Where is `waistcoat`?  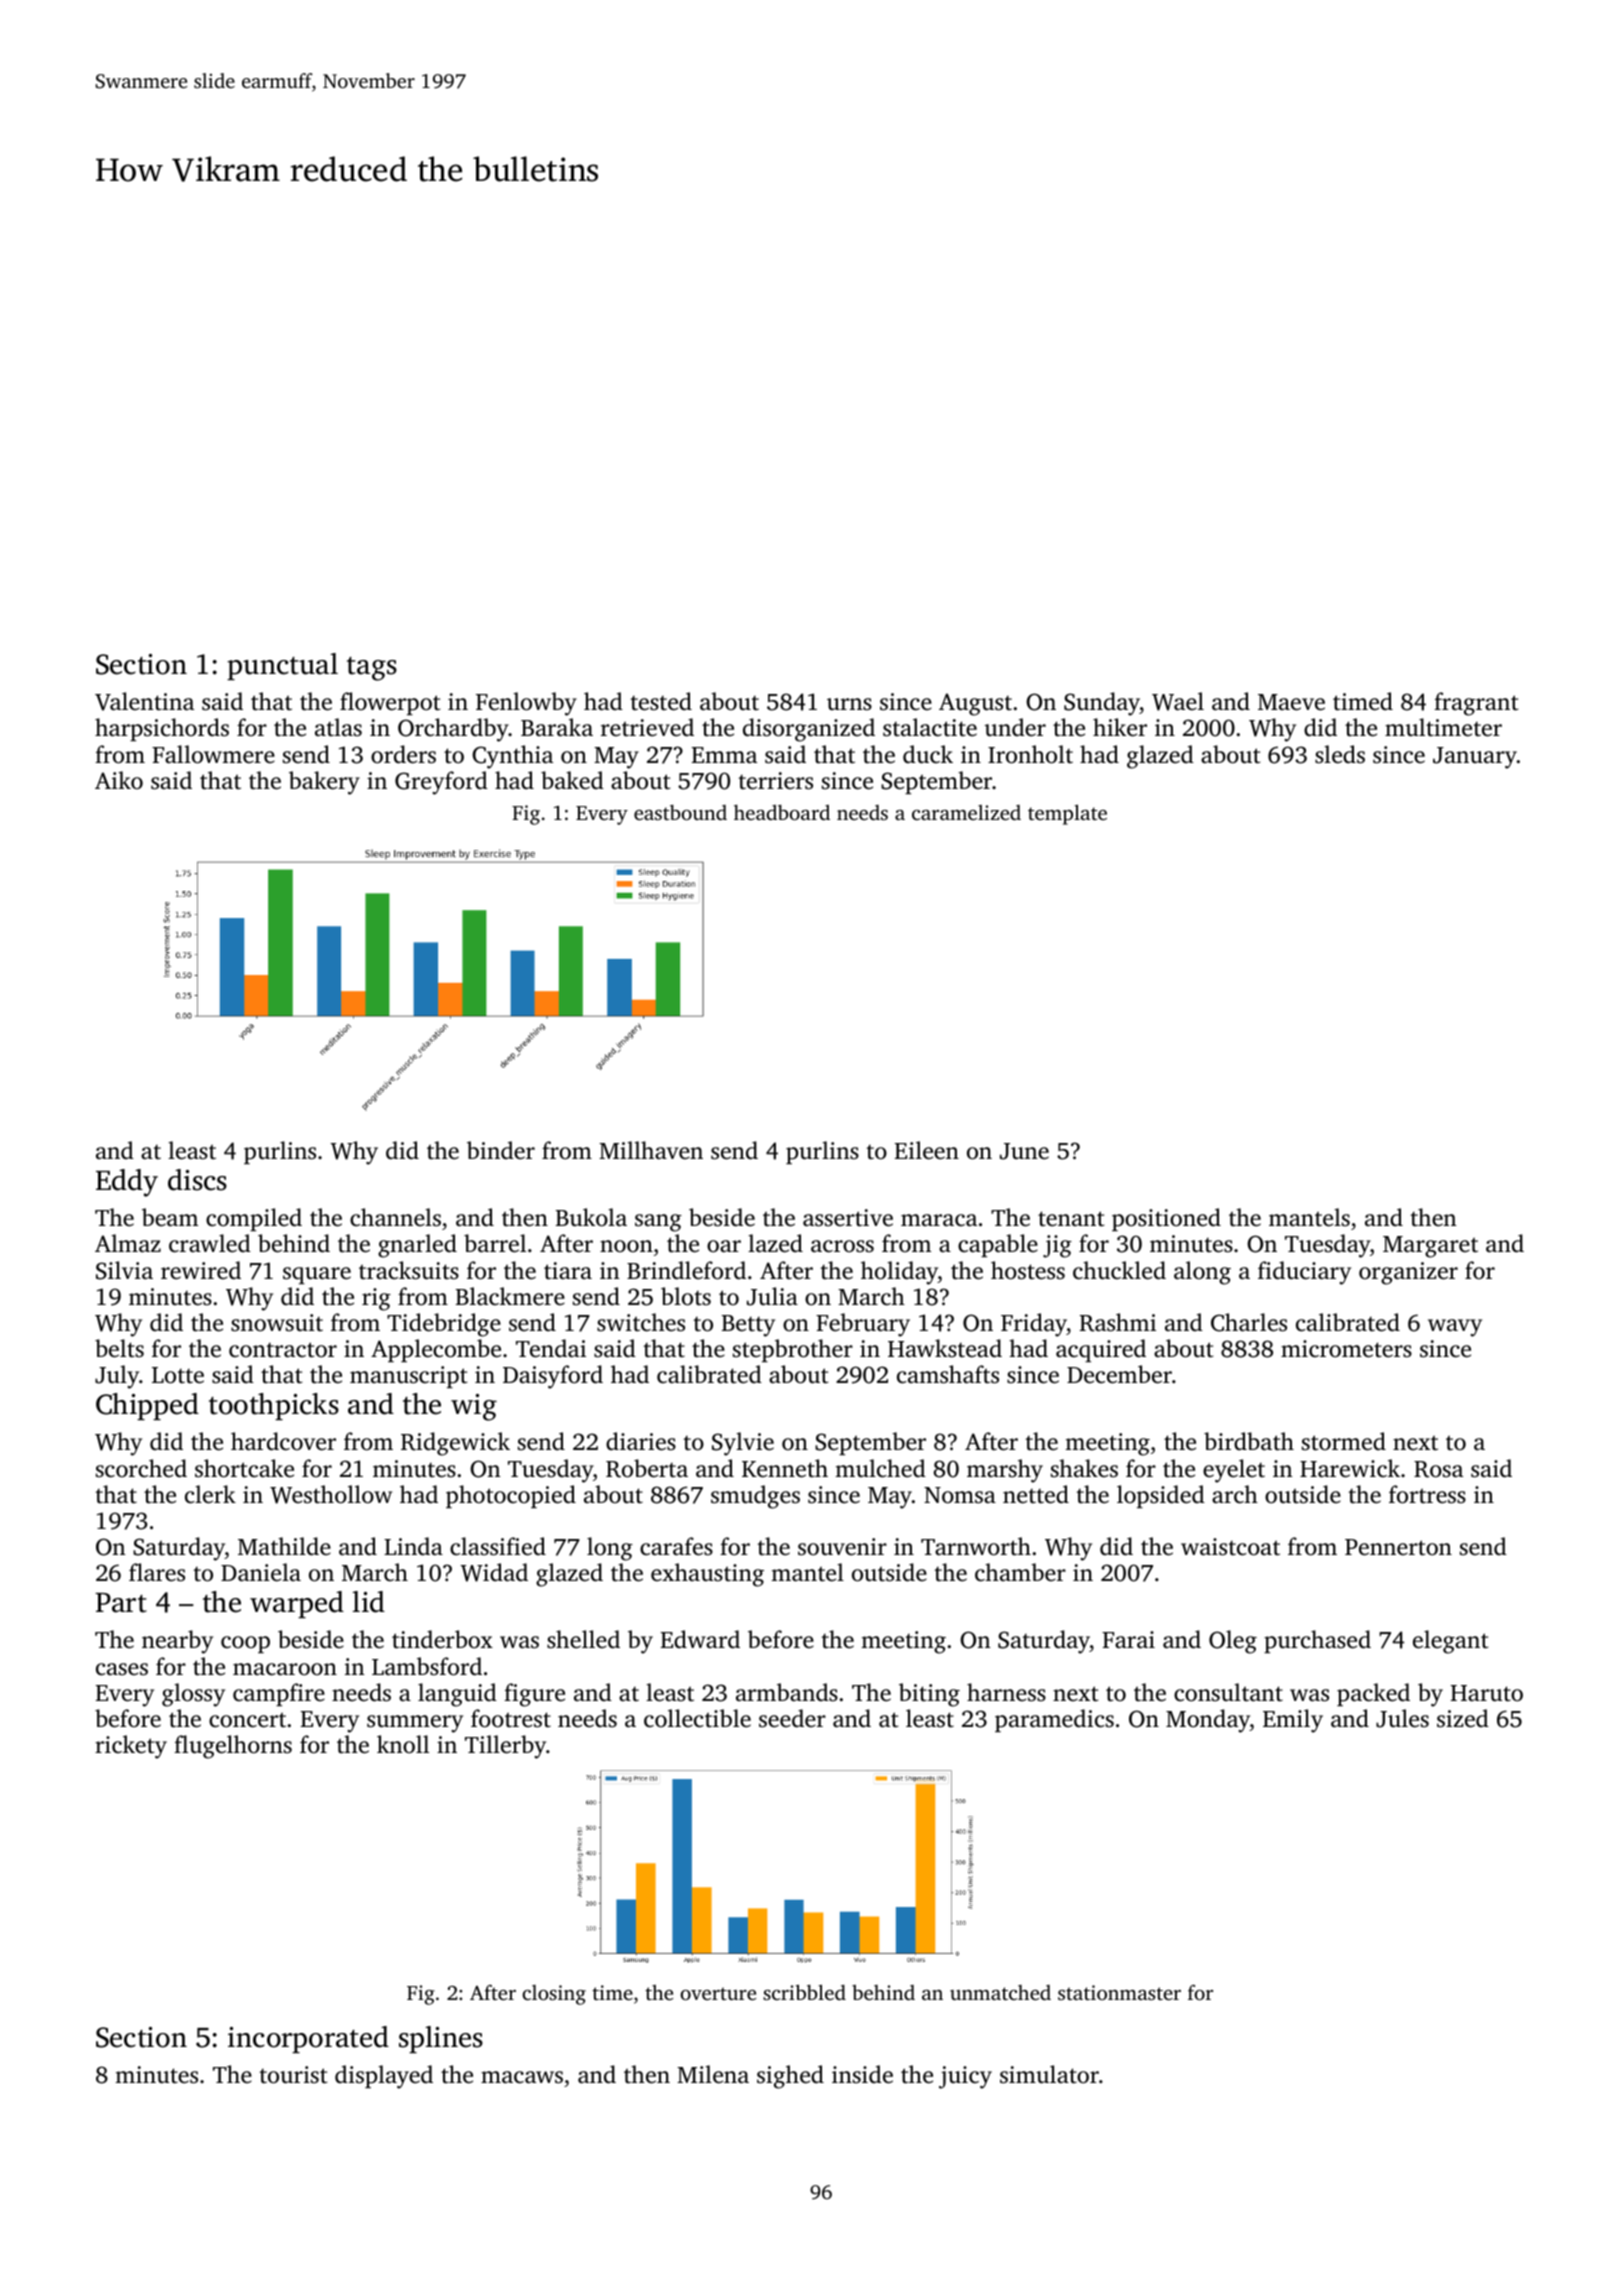 waistcoat is located at coordinates (1230, 1547).
